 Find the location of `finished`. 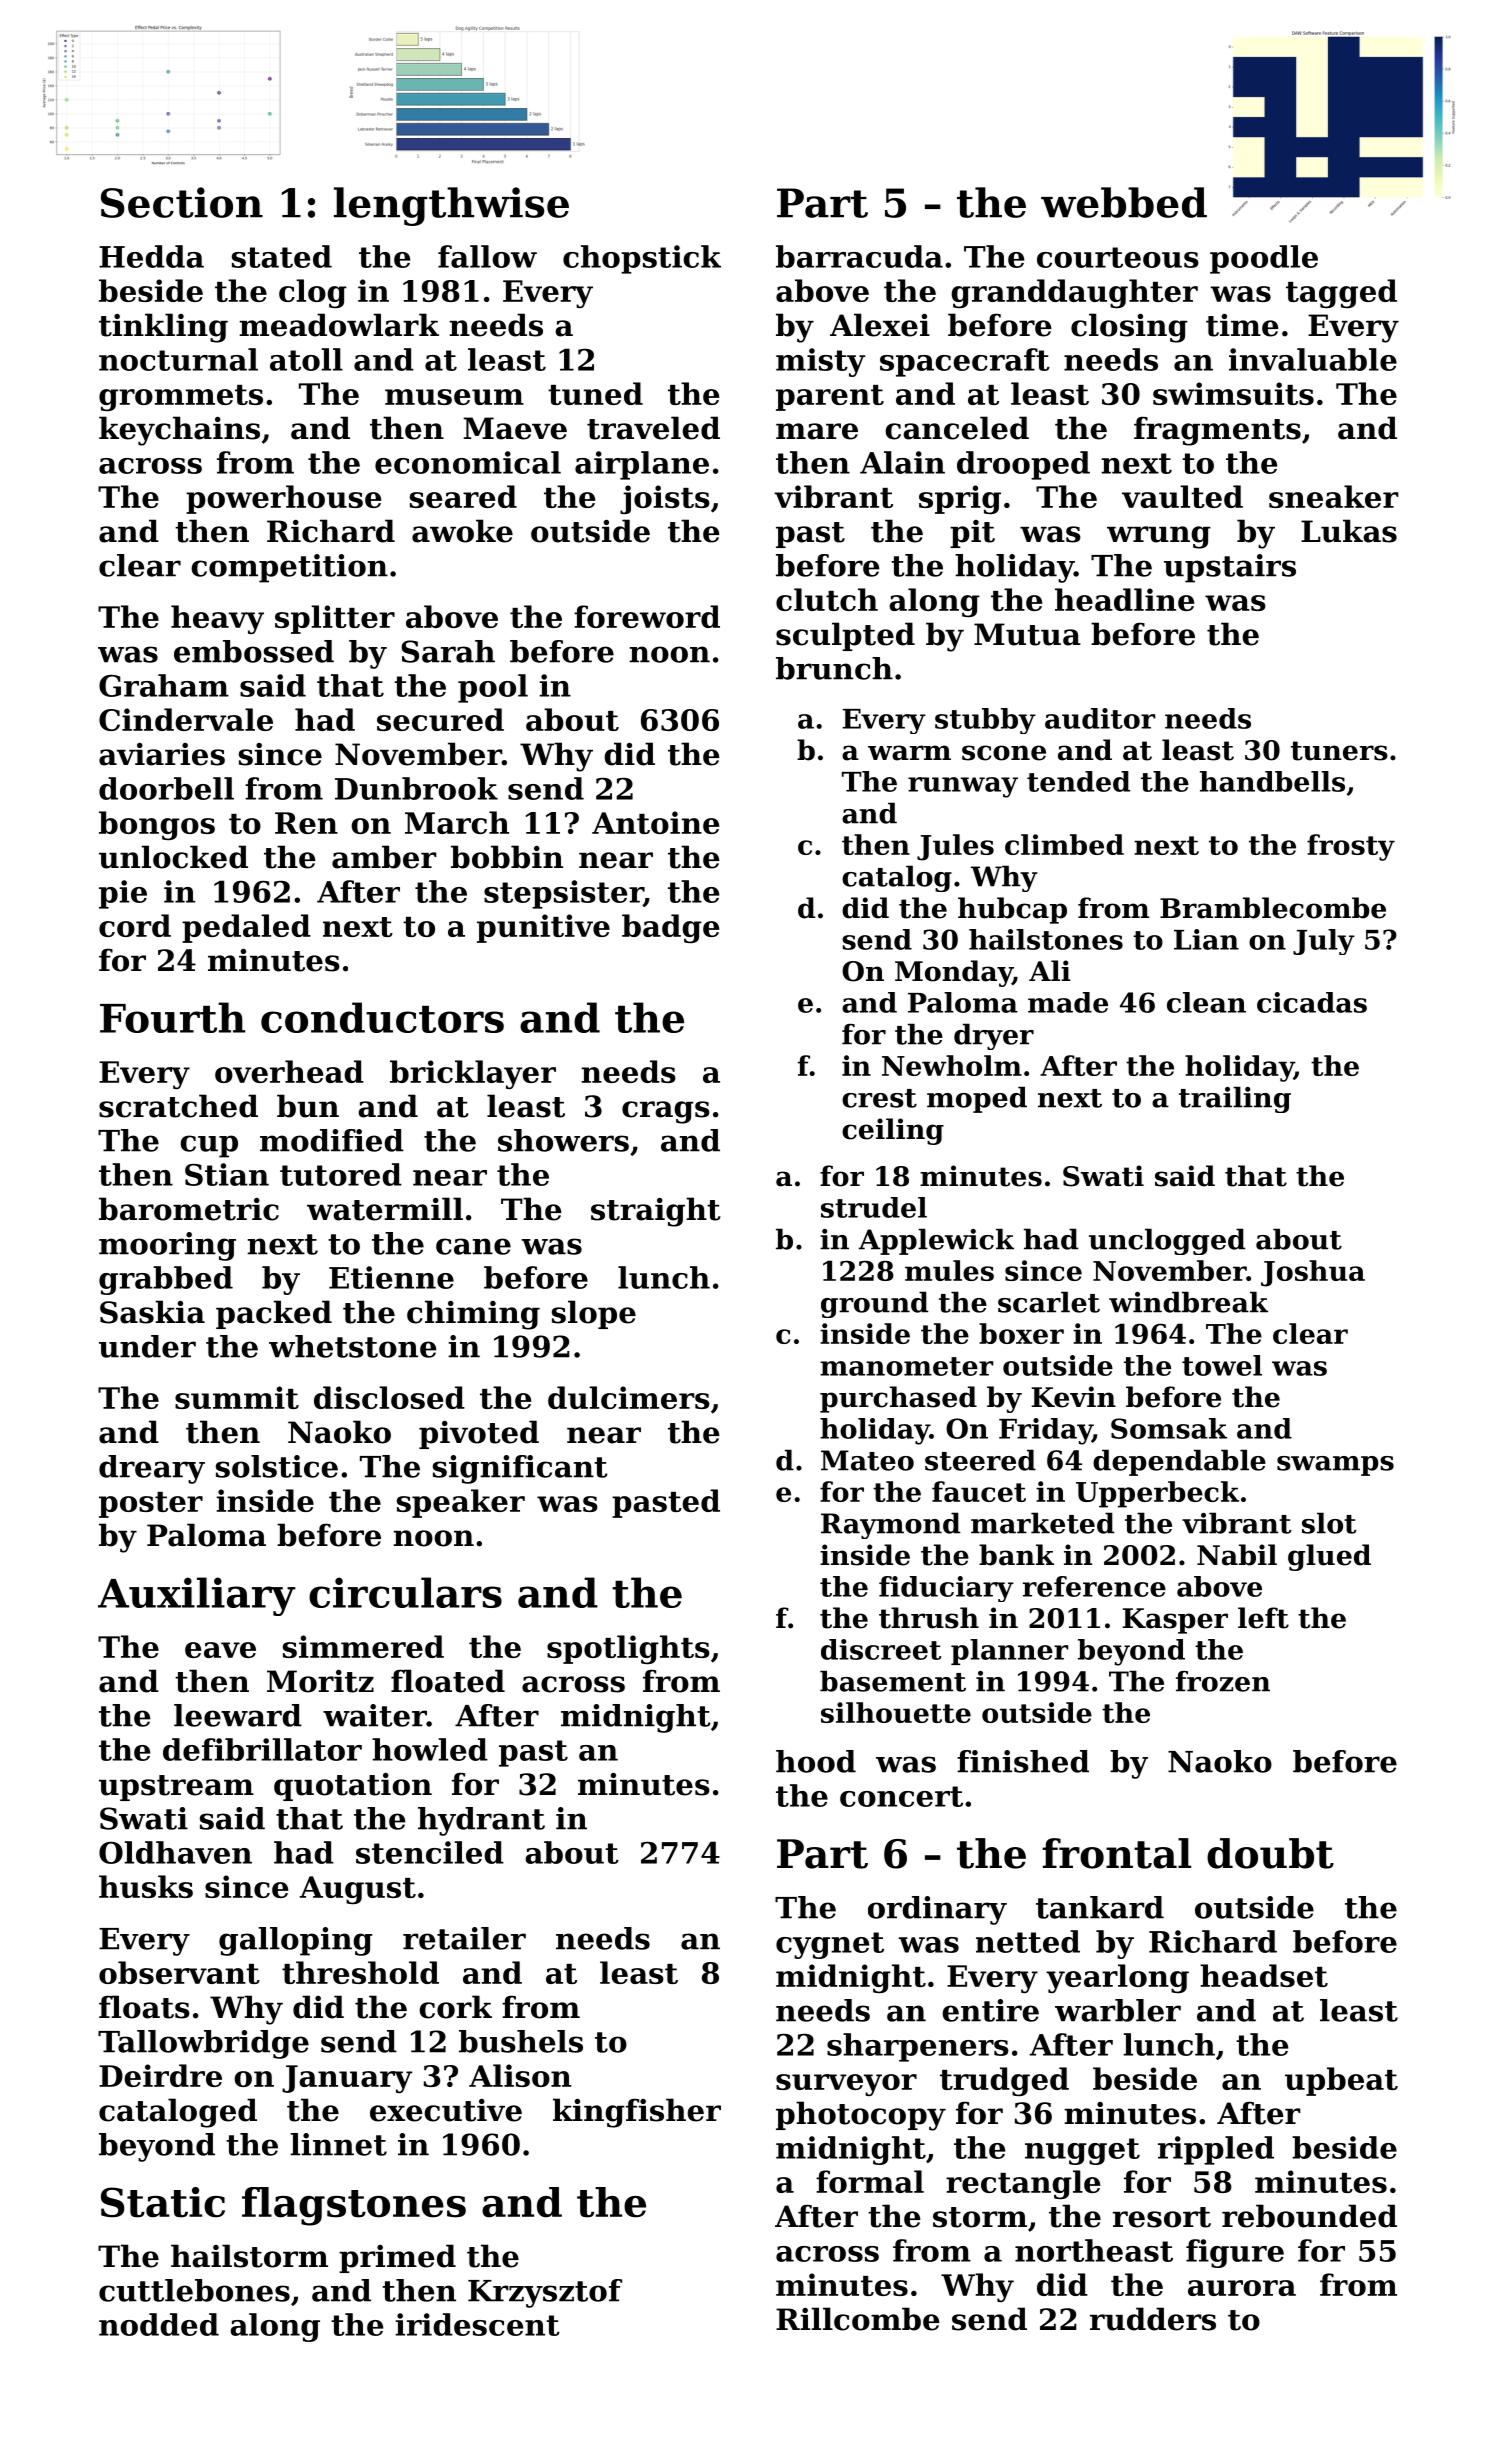

finished is located at coordinates (1023, 1761).
